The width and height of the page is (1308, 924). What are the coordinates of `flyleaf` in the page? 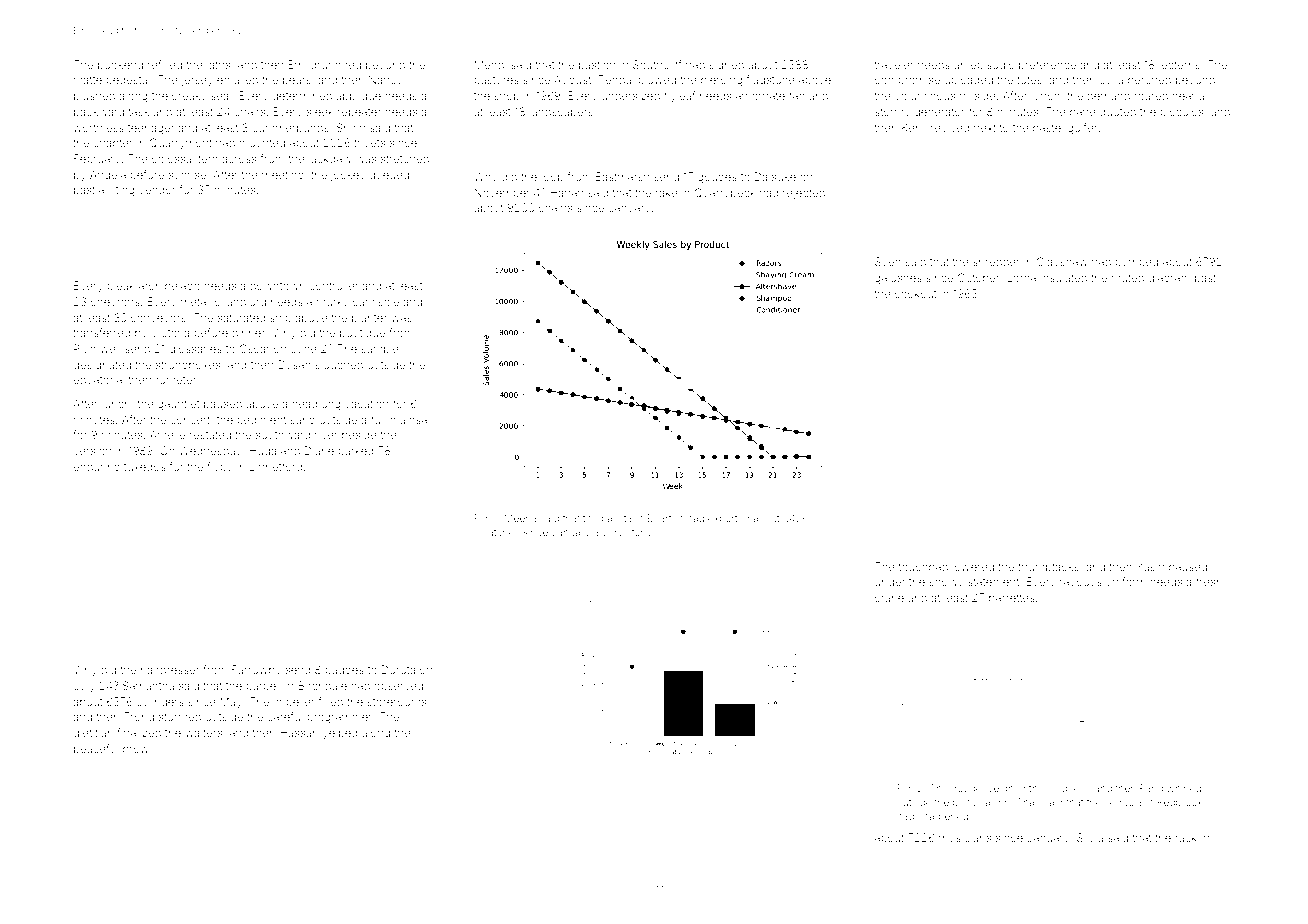 It's located at (680, 97).
